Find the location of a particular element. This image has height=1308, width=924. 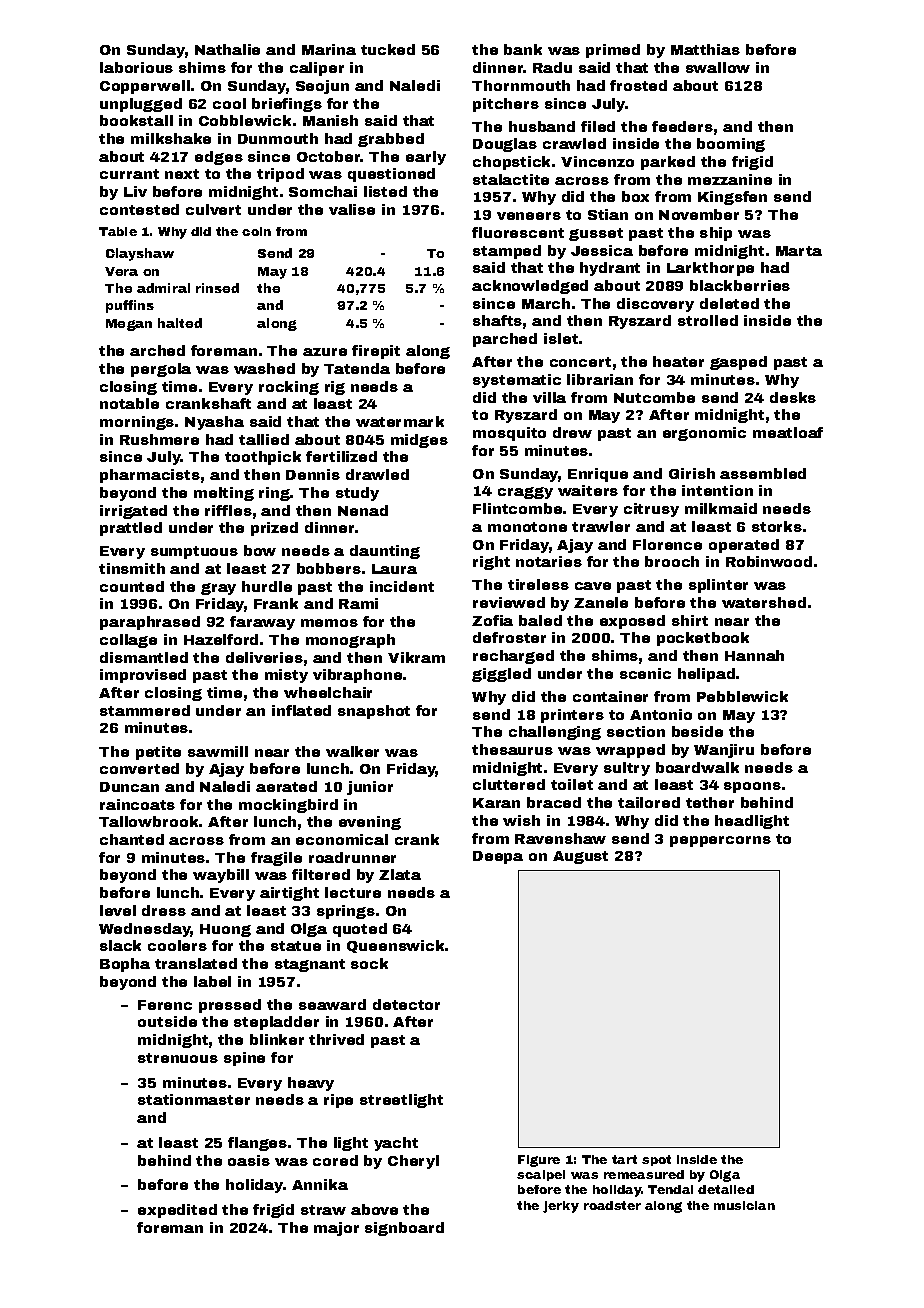

printers is located at coordinates (572, 716).
